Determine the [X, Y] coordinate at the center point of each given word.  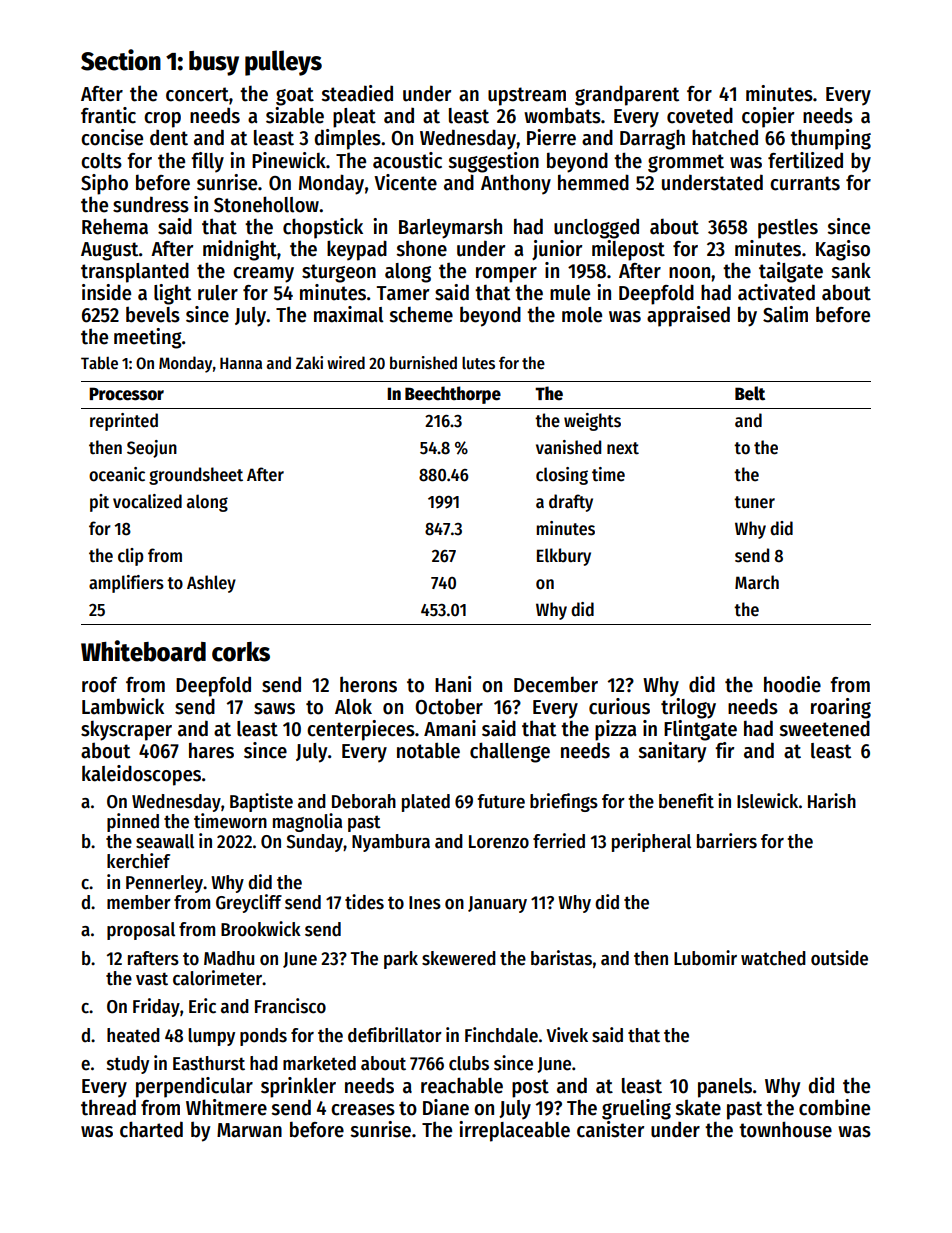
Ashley [211, 584]
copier [768, 117]
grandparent [627, 95]
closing [562, 476]
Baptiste [261, 802]
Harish [832, 801]
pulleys [283, 63]
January [497, 904]
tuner [754, 502]
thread [108, 1107]
